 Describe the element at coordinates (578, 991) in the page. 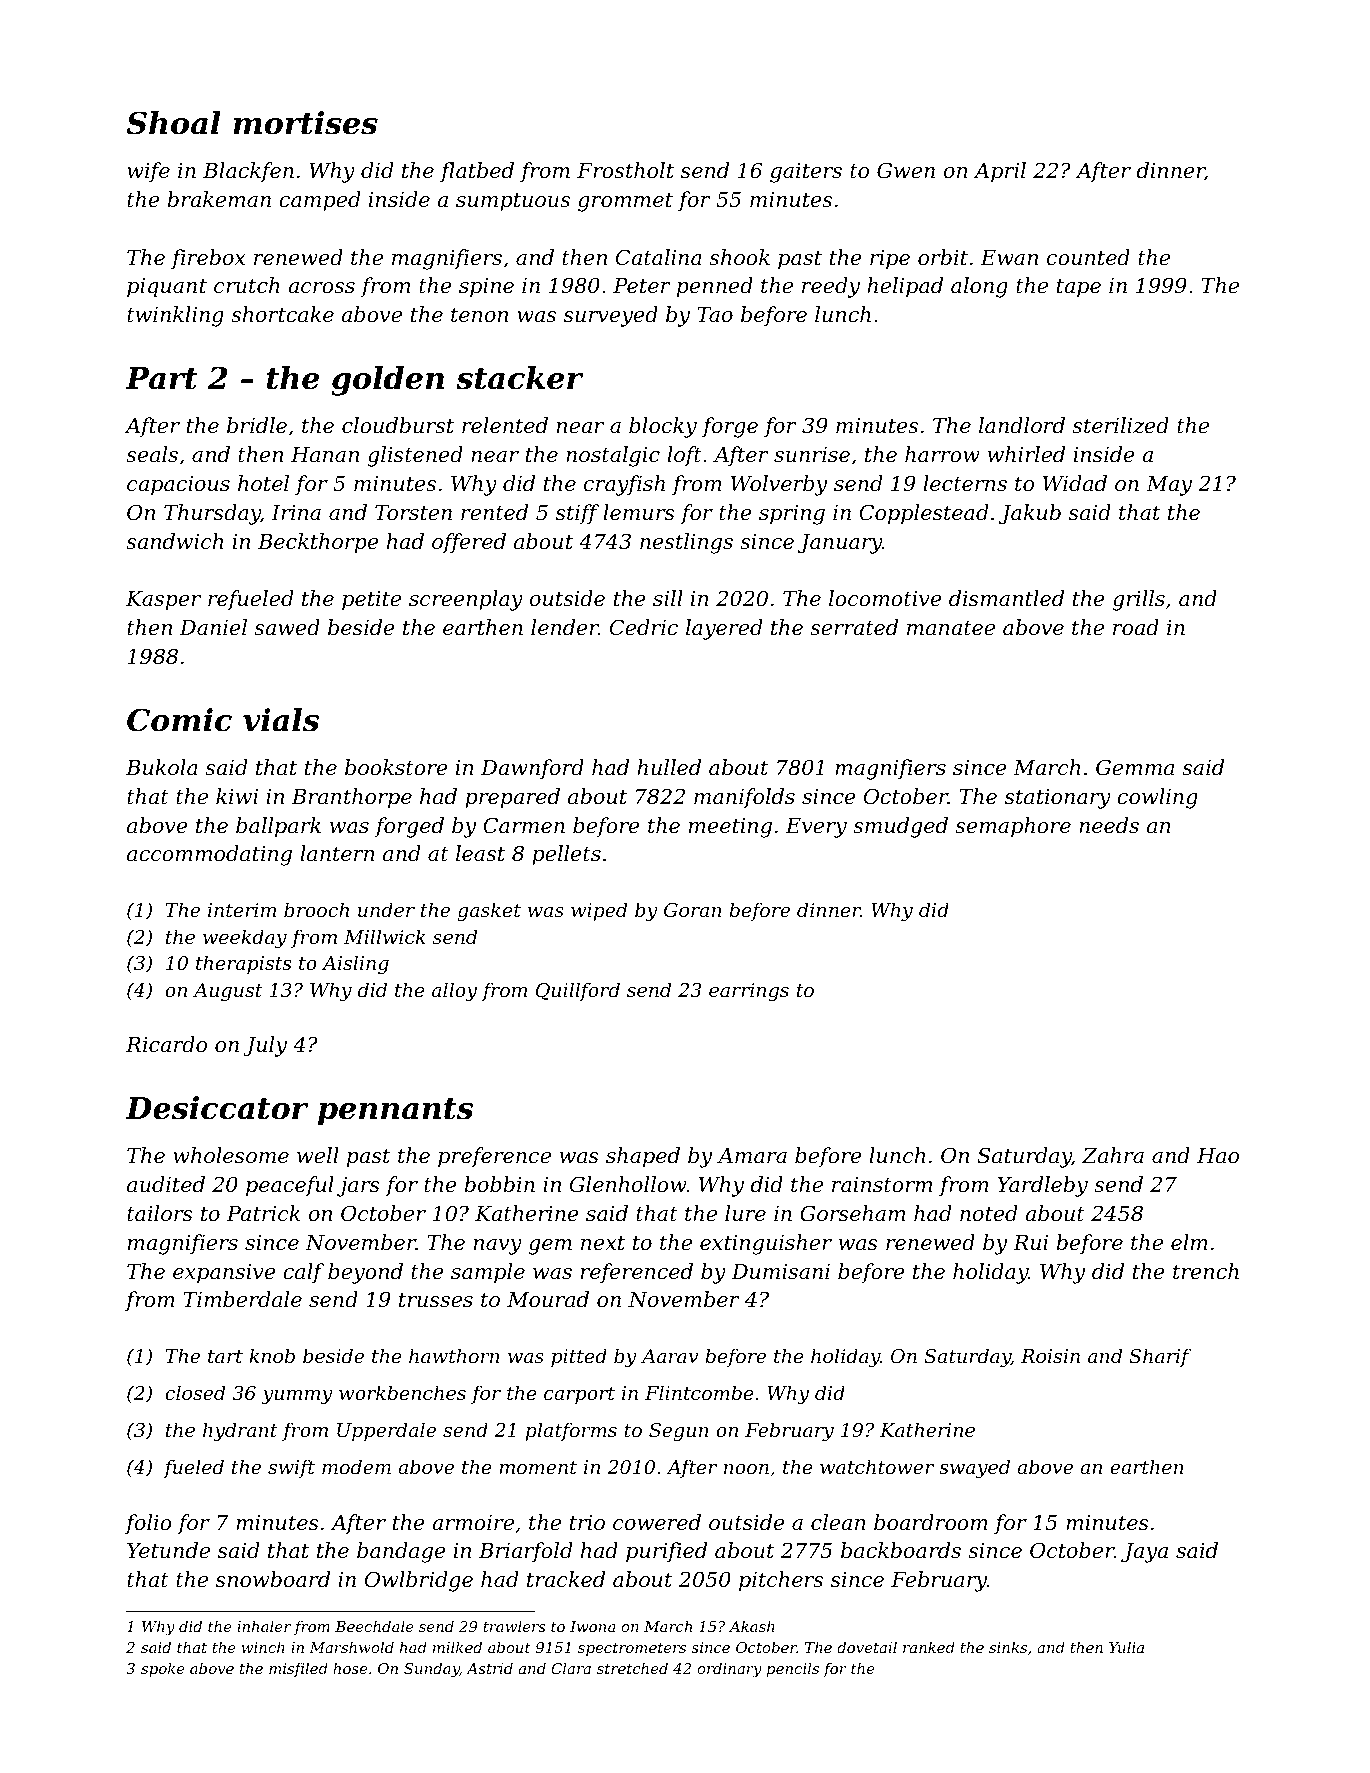

I see `Quillford` at that location.
